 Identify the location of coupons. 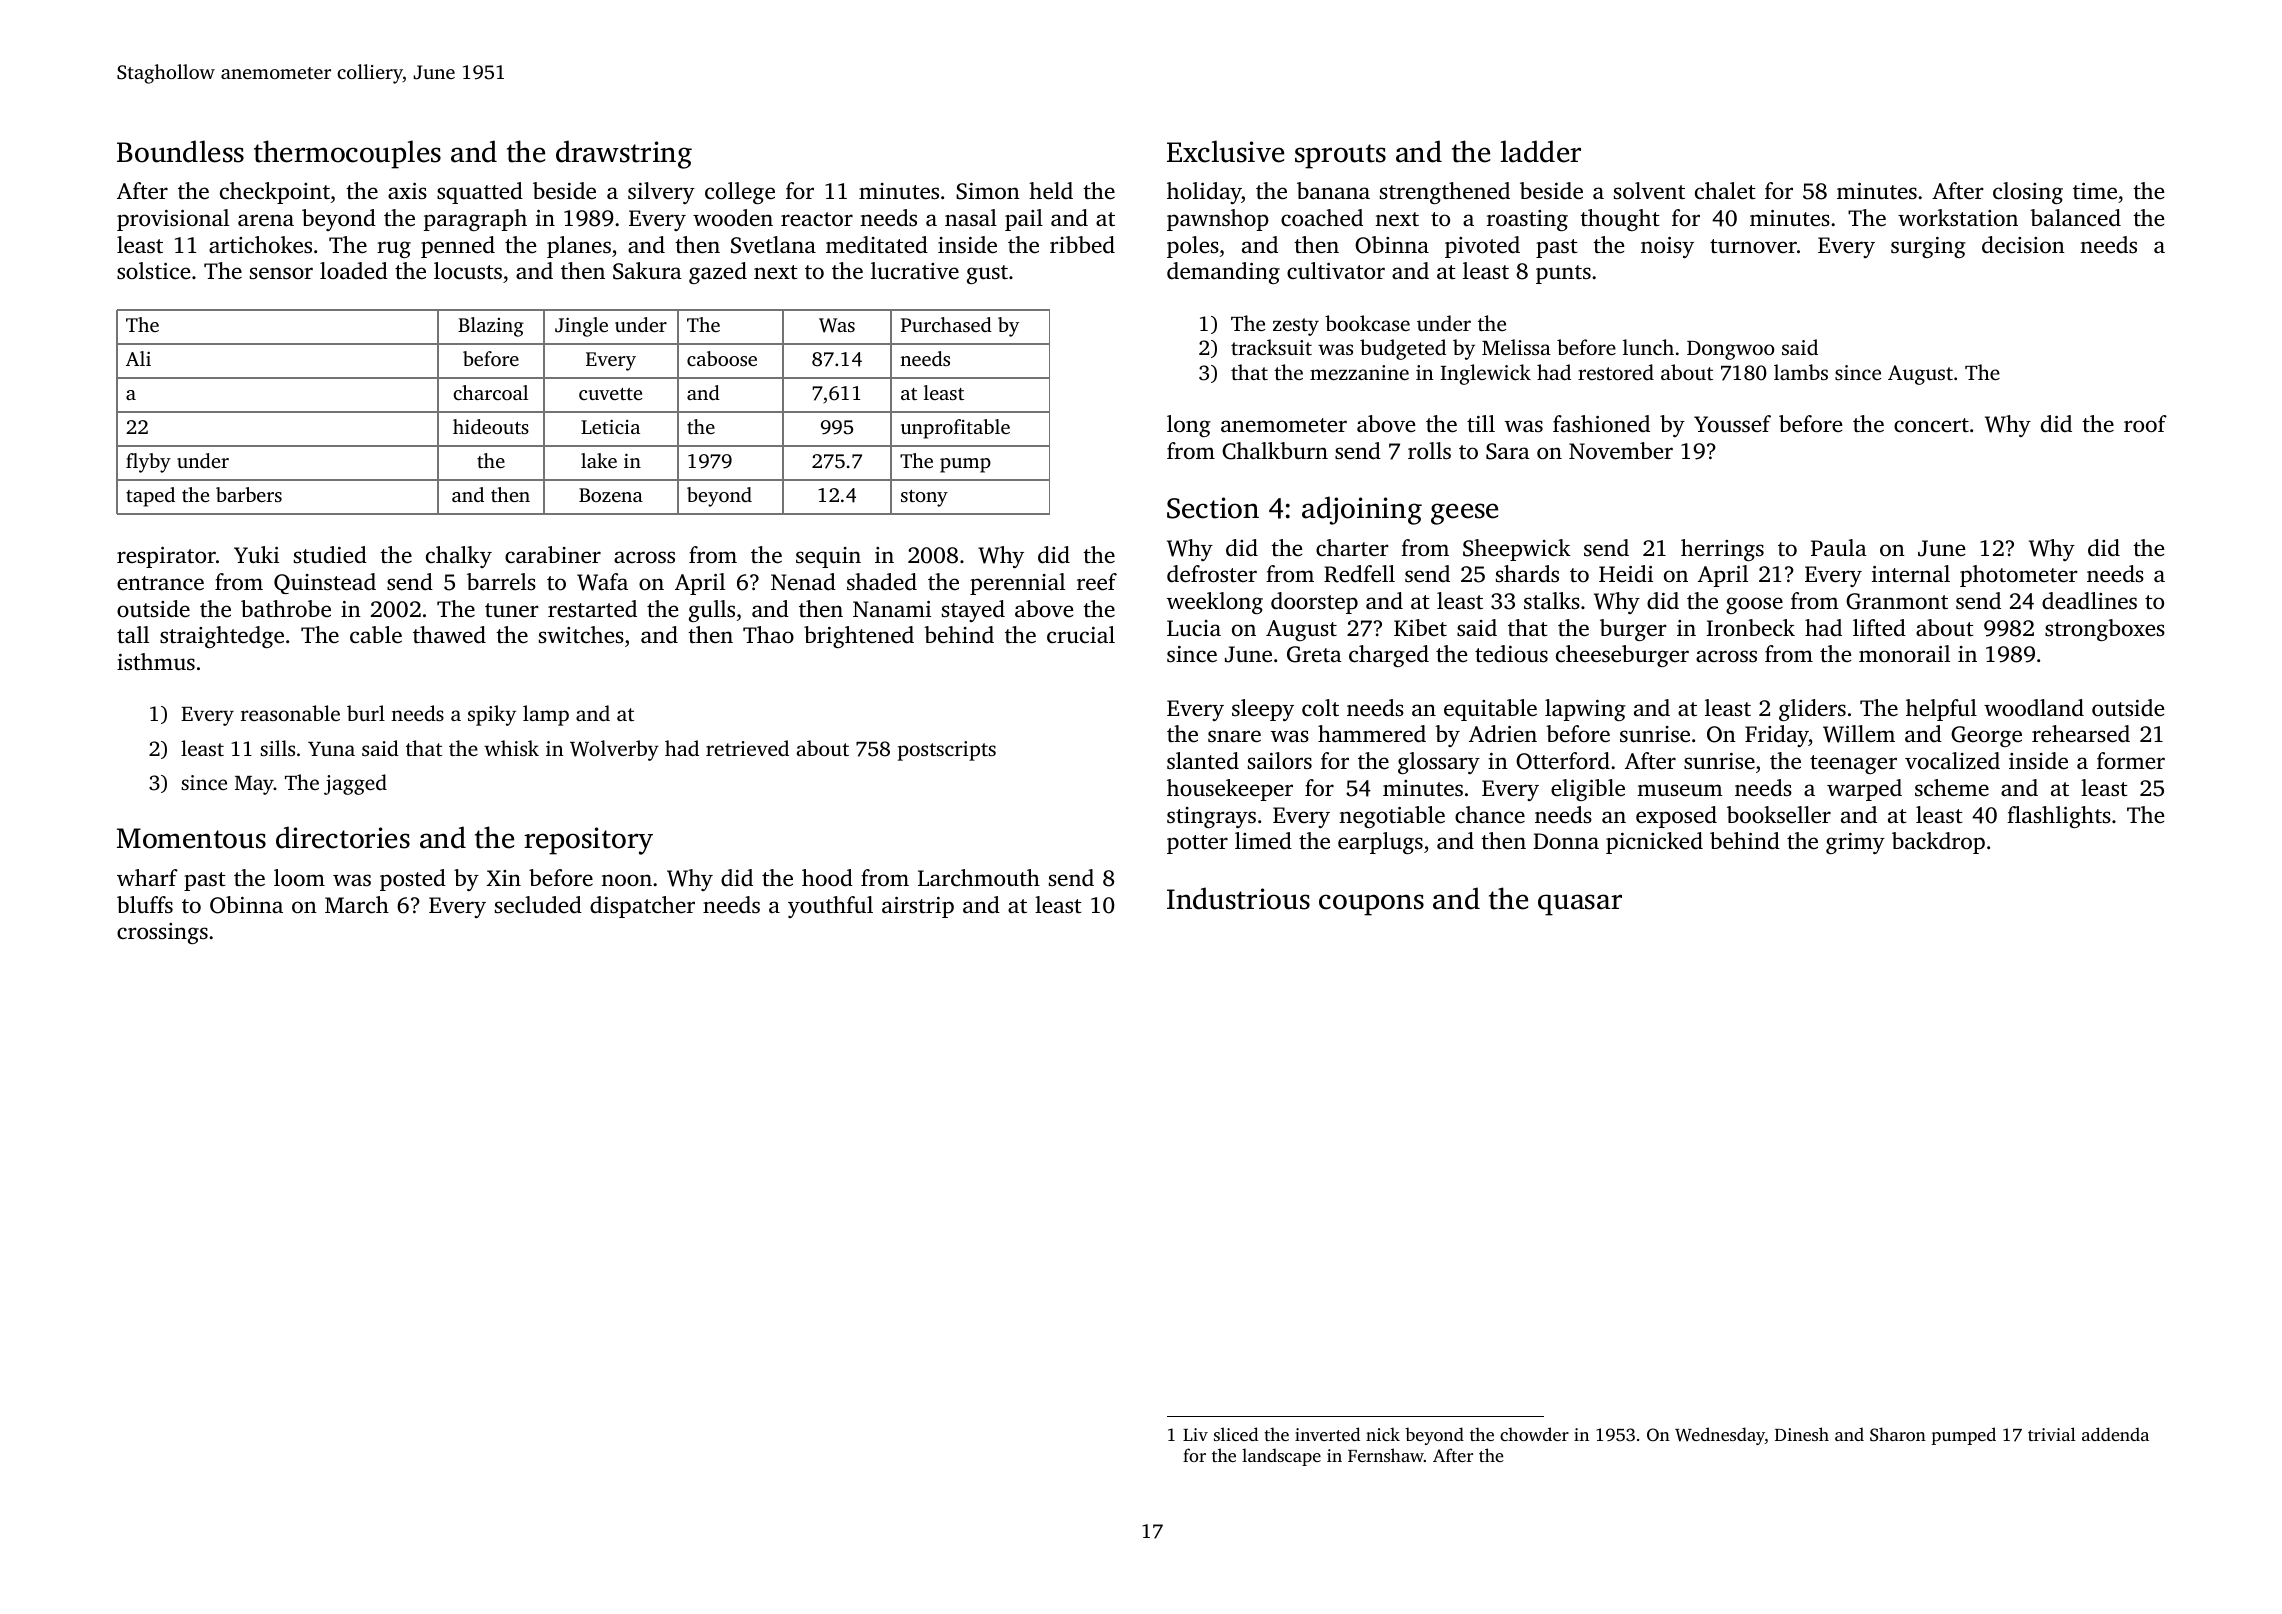
(1371, 905).
